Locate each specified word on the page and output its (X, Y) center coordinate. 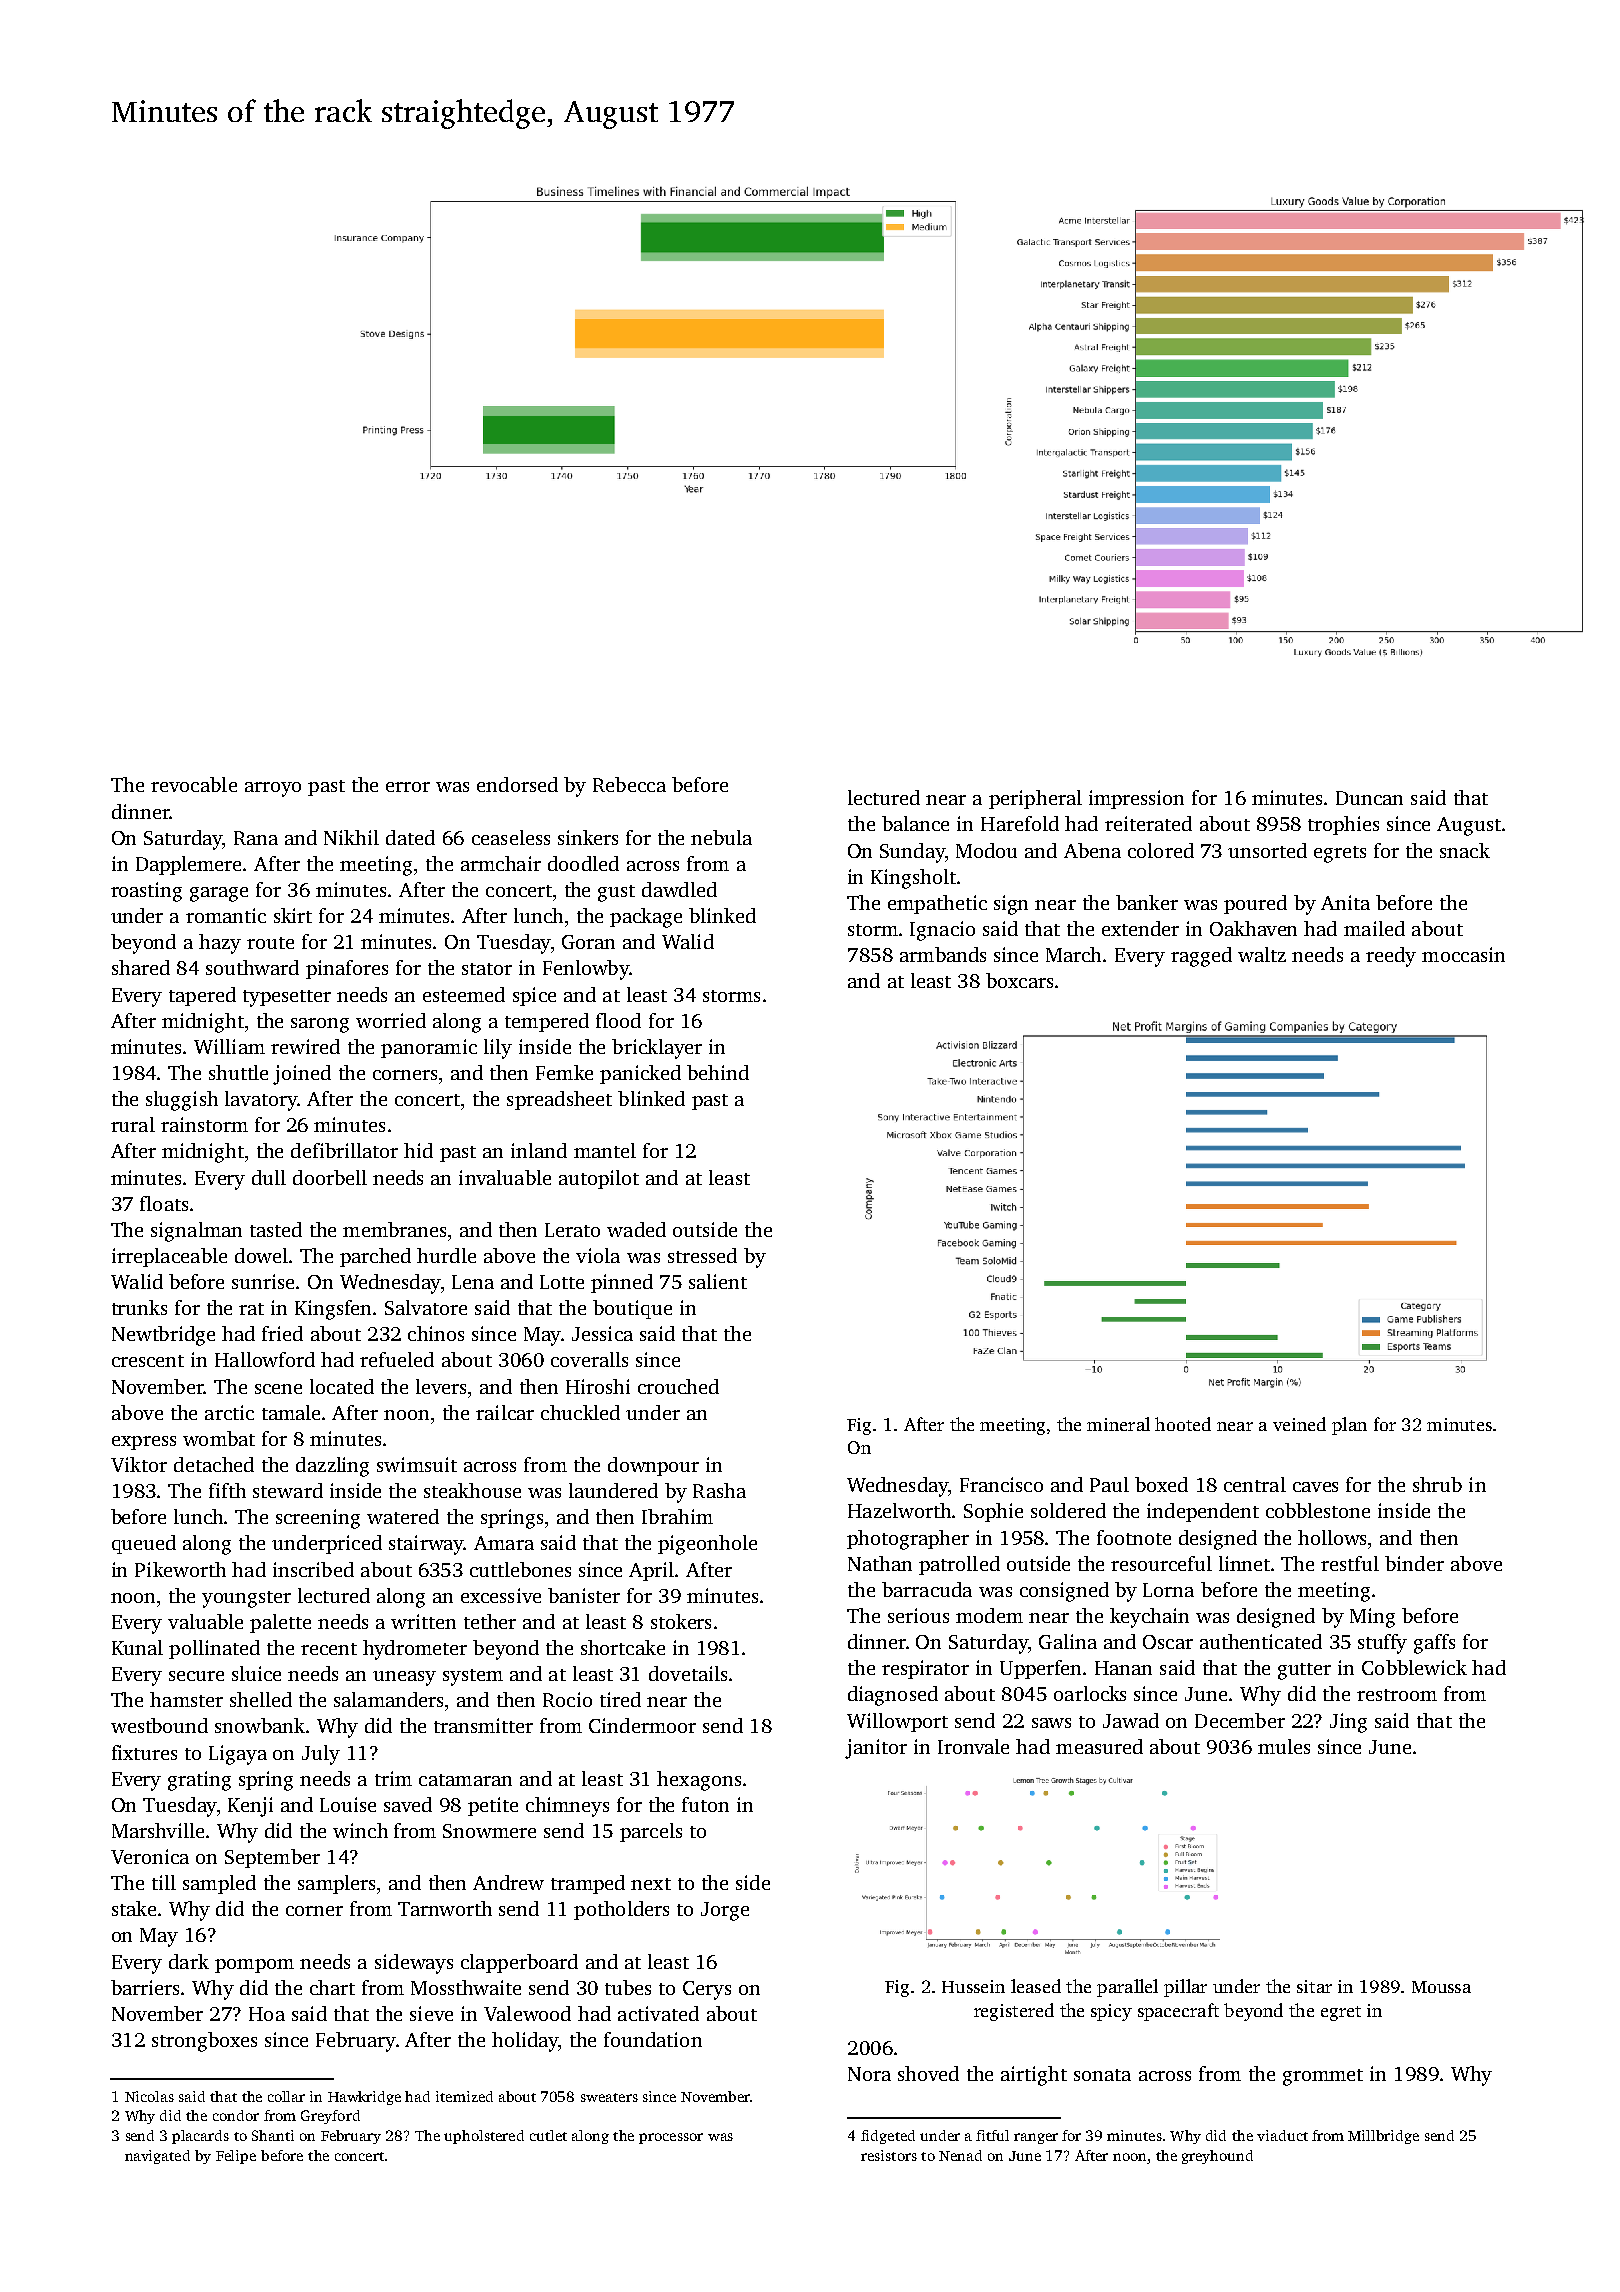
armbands (943, 954)
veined (1299, 1424)
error (408, 787)
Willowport (897, 1722)
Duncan (1369, 798)
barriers (145, 1987)
